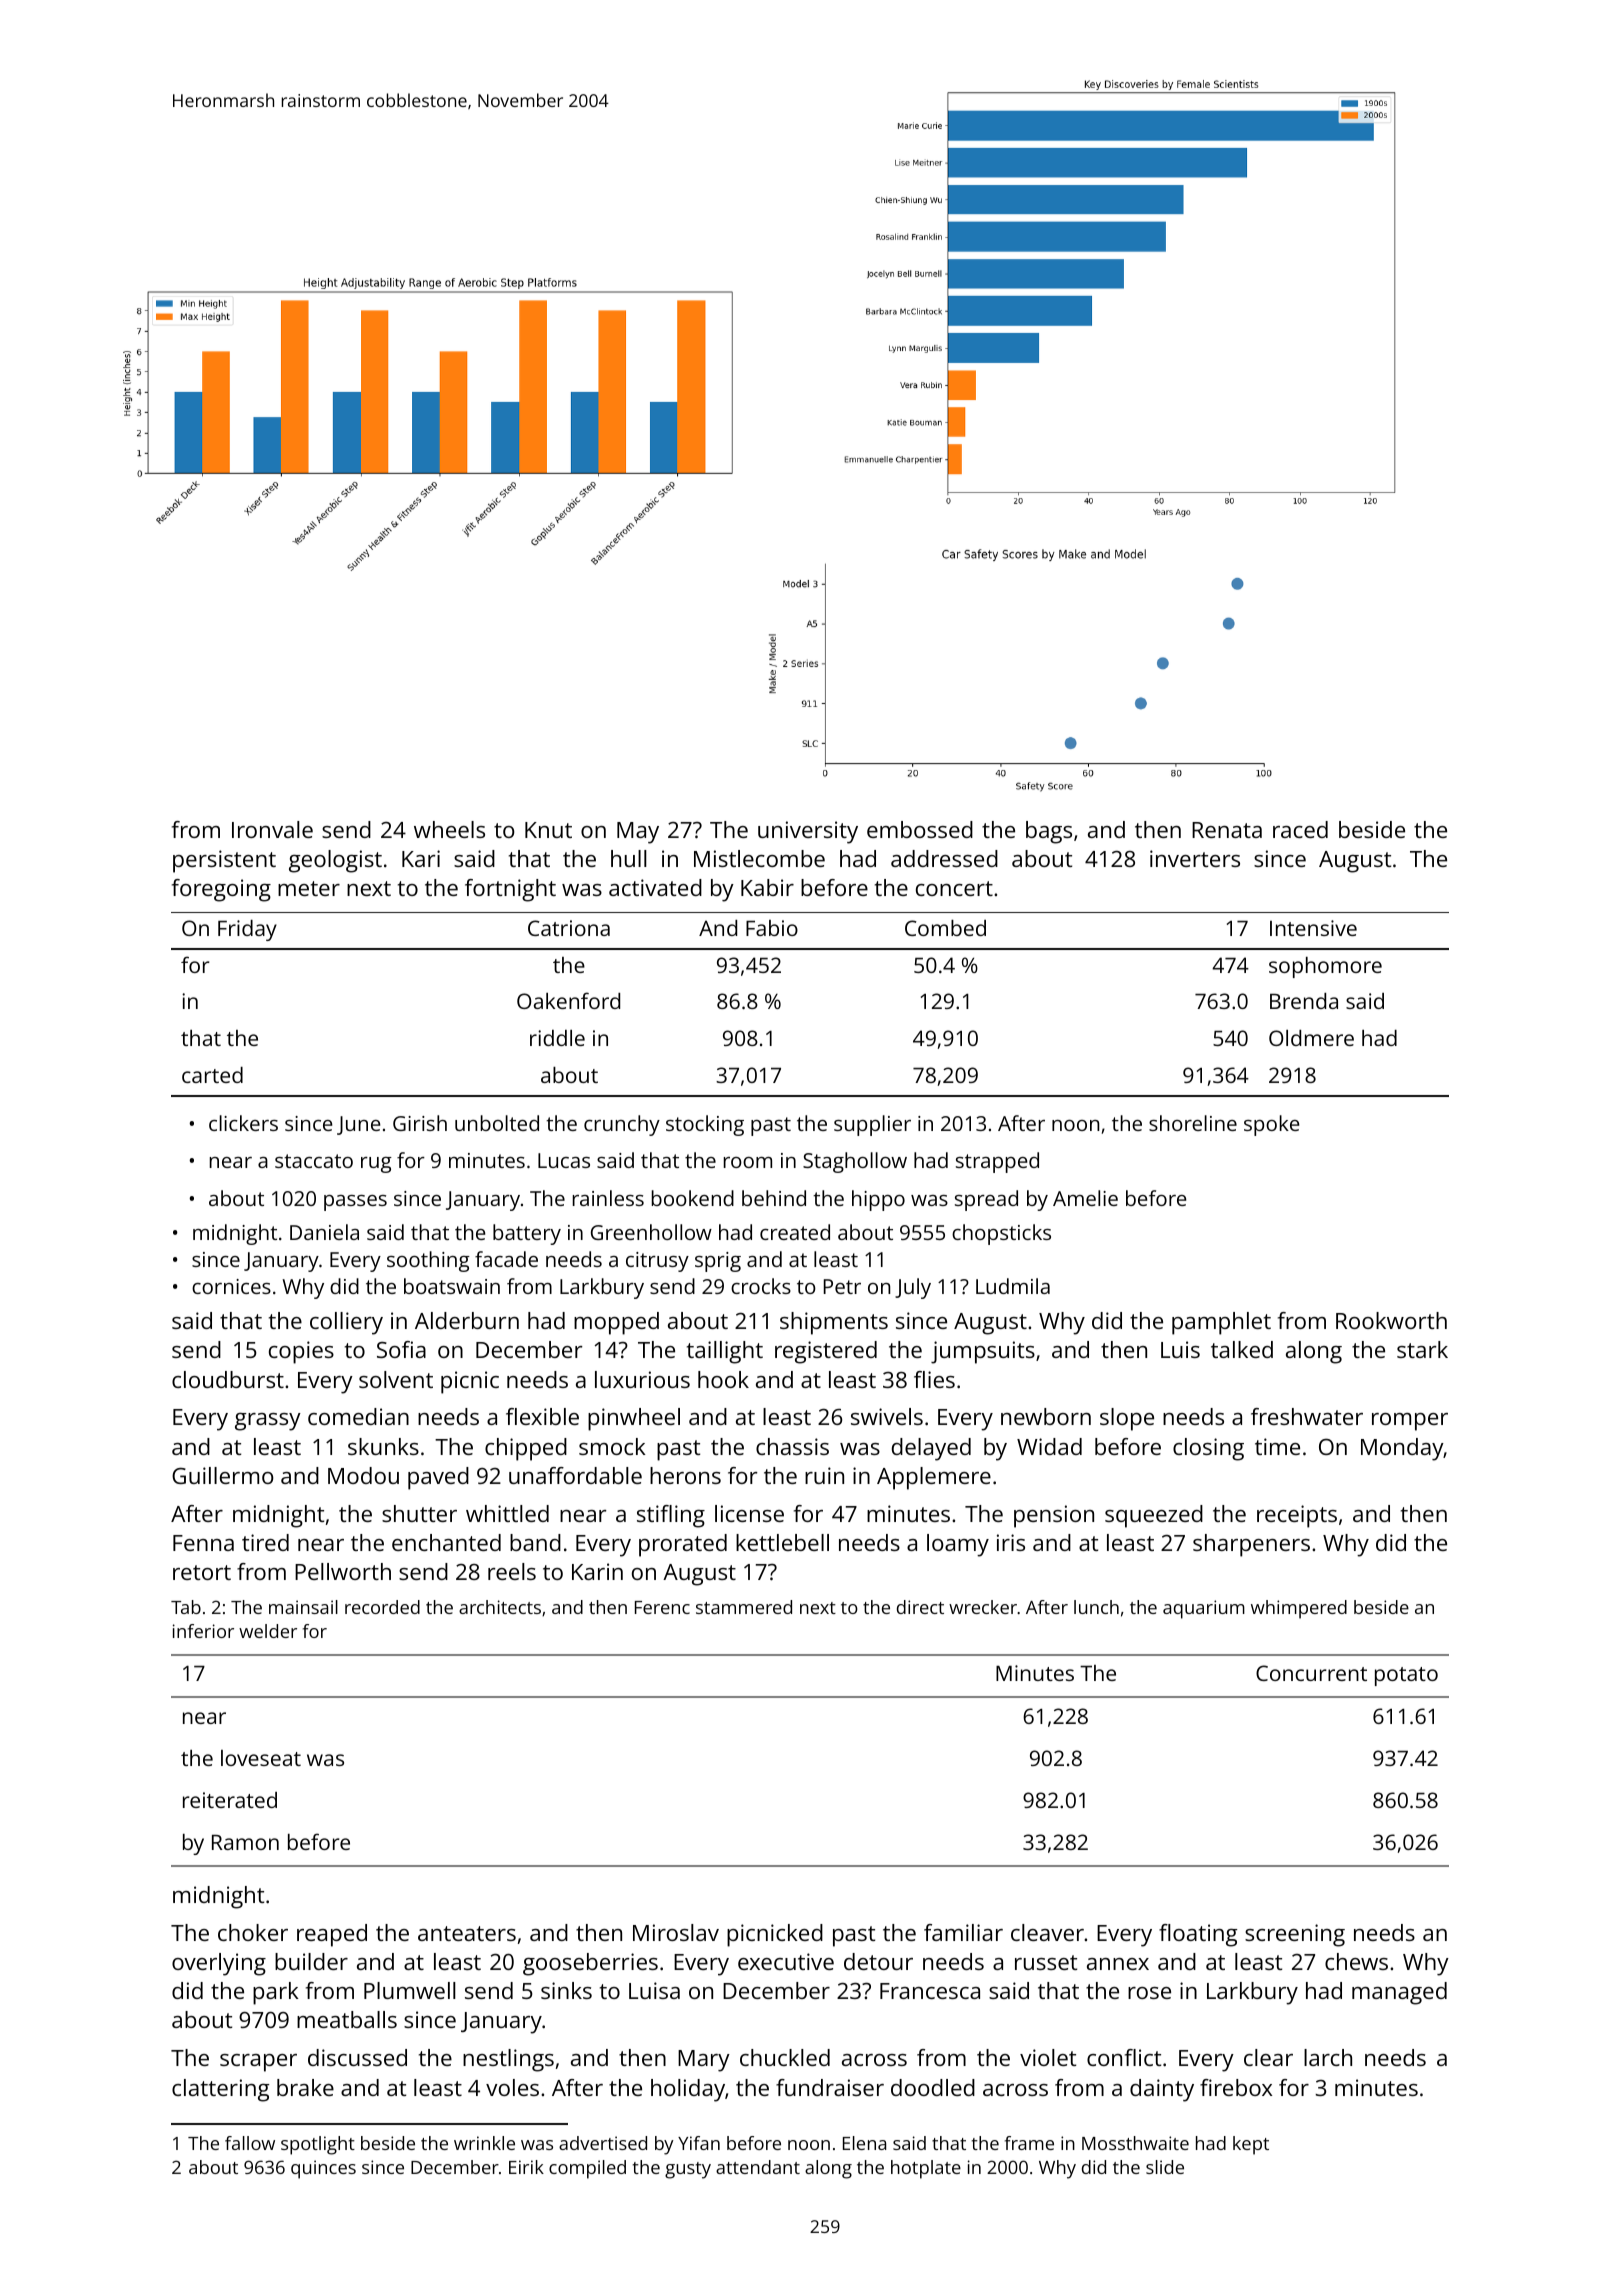 The image size is (1620, 2292). Describe the element at coordinates (1047, 1932) in the screenshot. I see `cleaver` at that location.
